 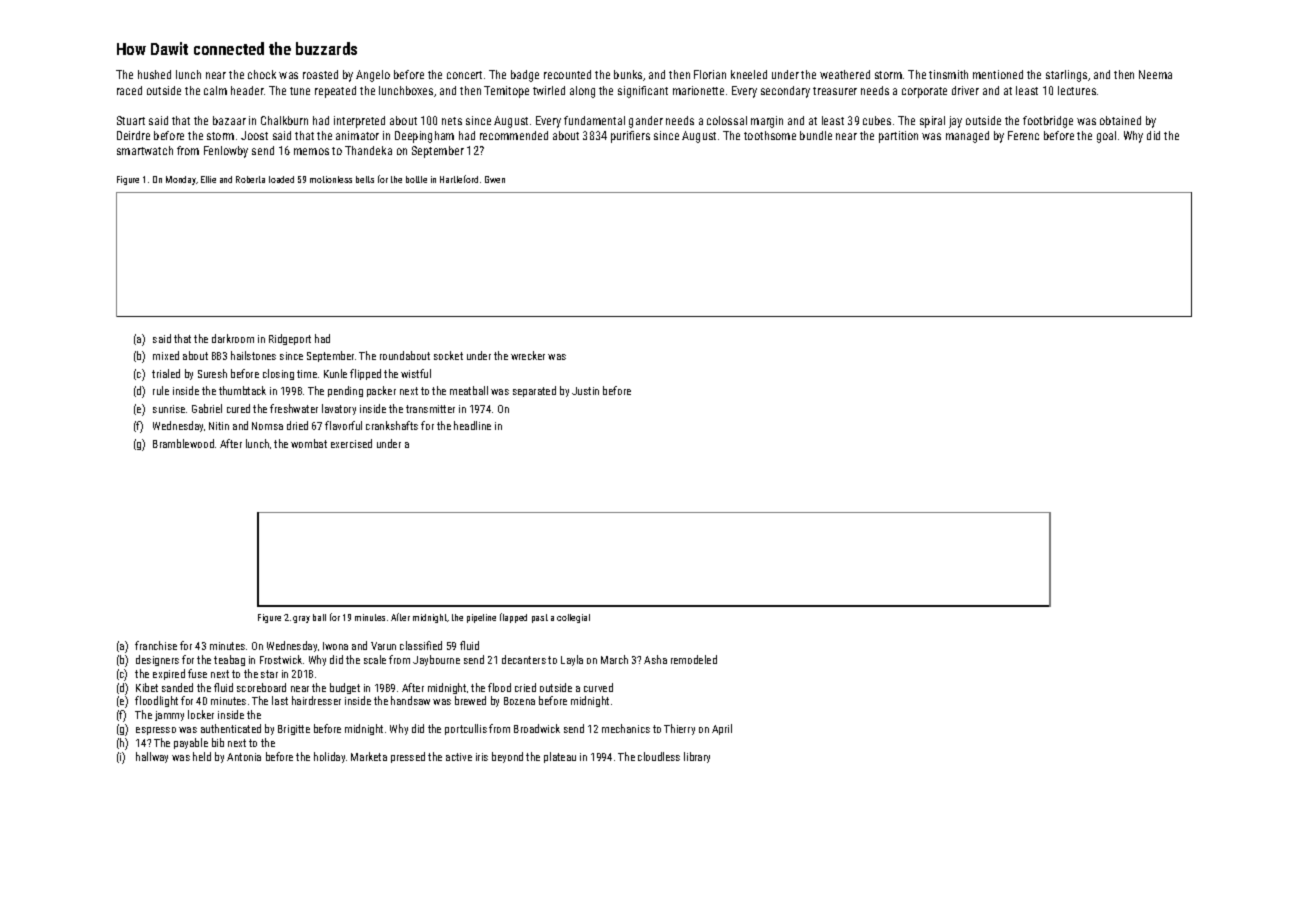 What do you see at coordinates (301, 619) in the screenshot?
I see `gray` at bounding box center [301, 619].
